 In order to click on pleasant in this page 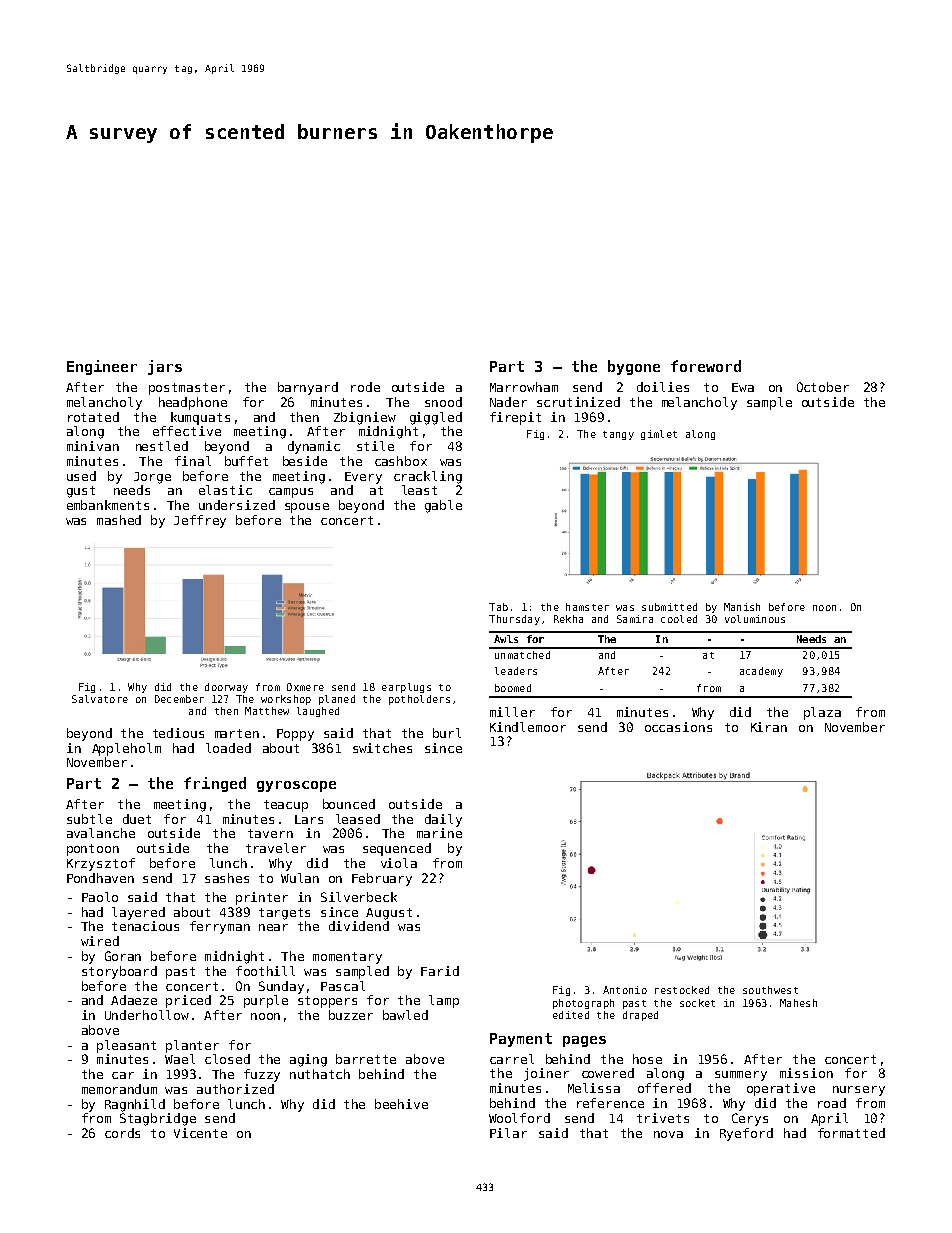, I will do `click(126, 1046)`.
